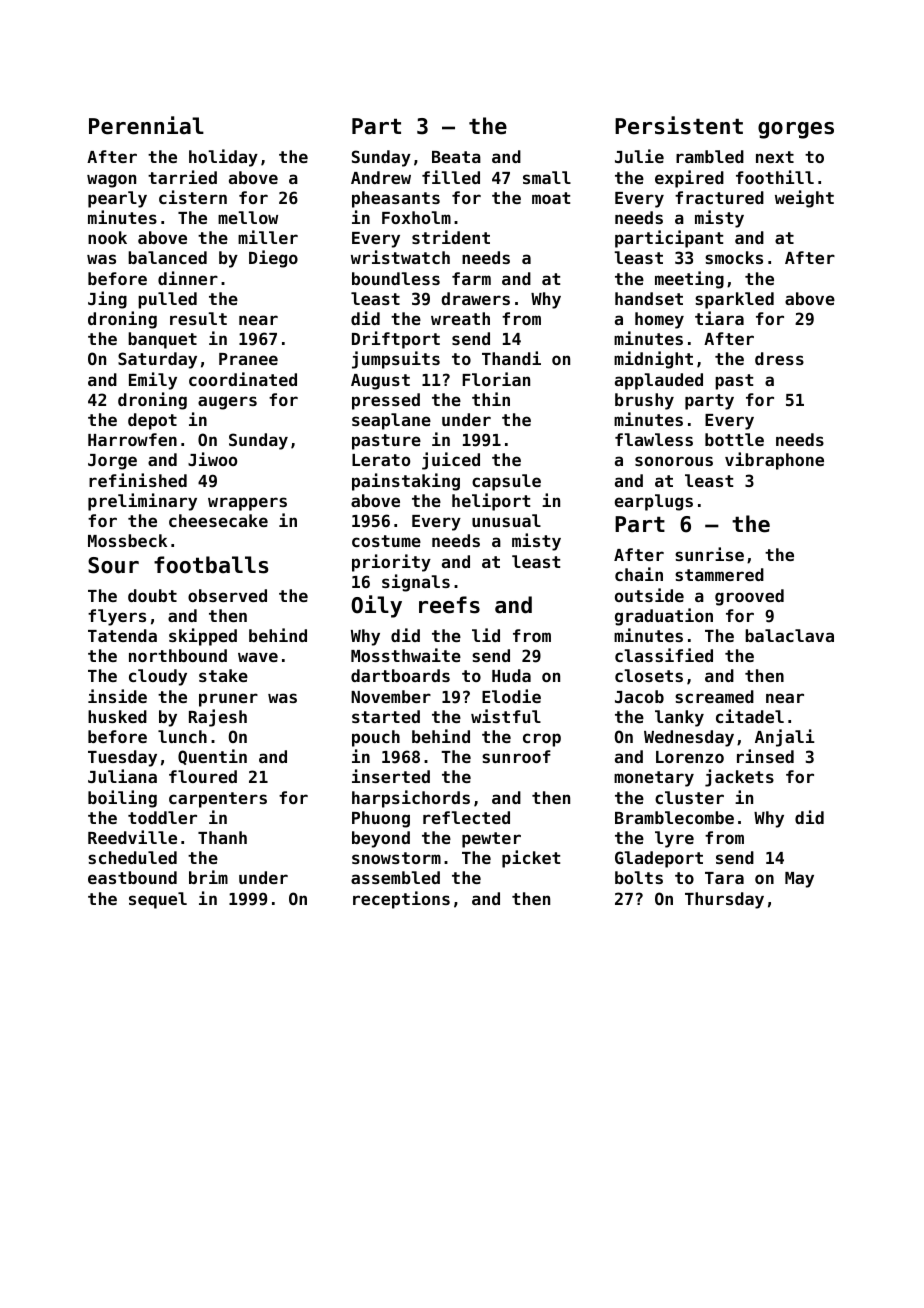 Image resolution: width=924 pixels, height=1308 pixels. What do you see at coordinates (774, 461) in the screenshot?
I see `vibraphone` at bounding box center [774, 461].
